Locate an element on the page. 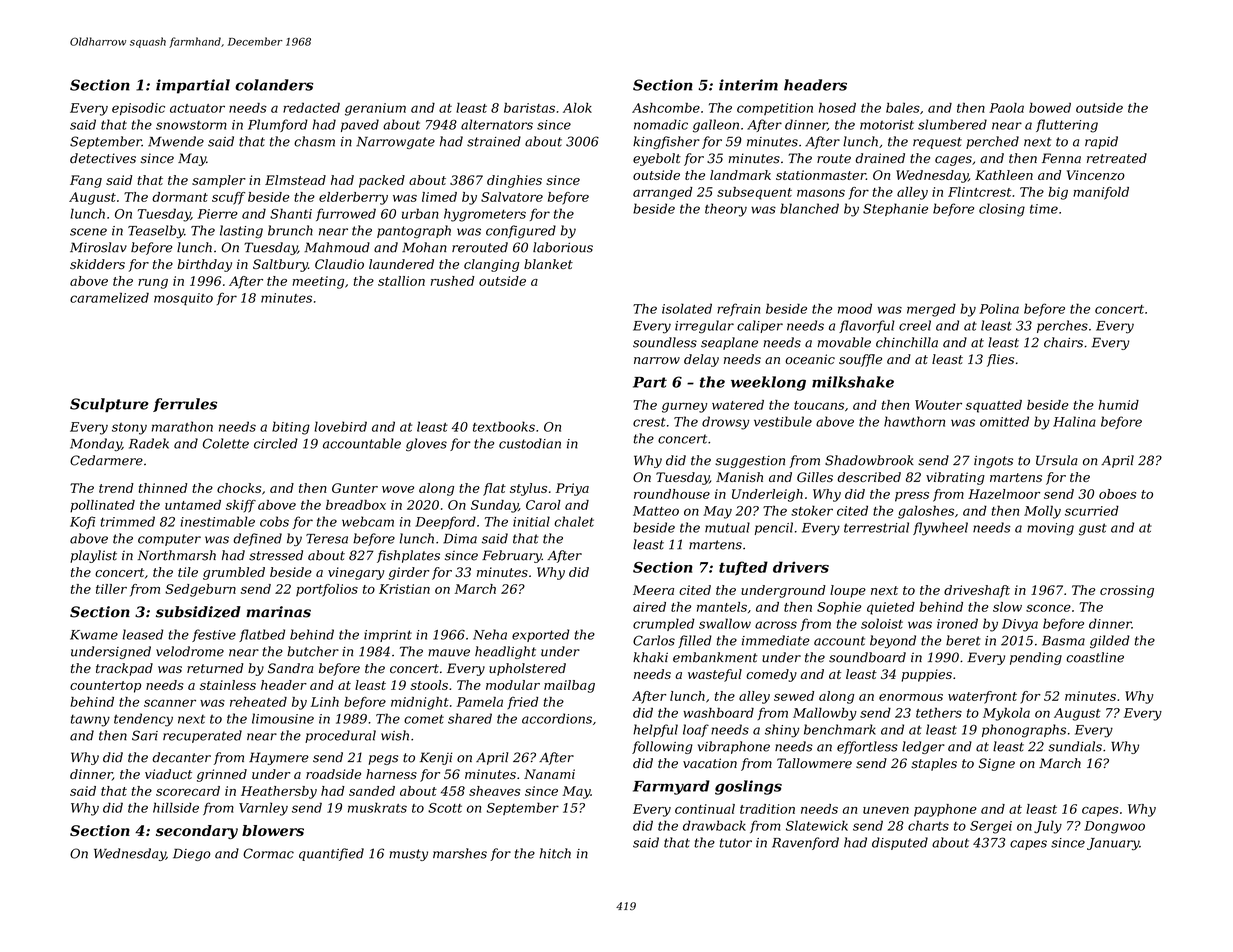 The image size is (1233, 952). Paola is located at coordinates (1006, 108).
